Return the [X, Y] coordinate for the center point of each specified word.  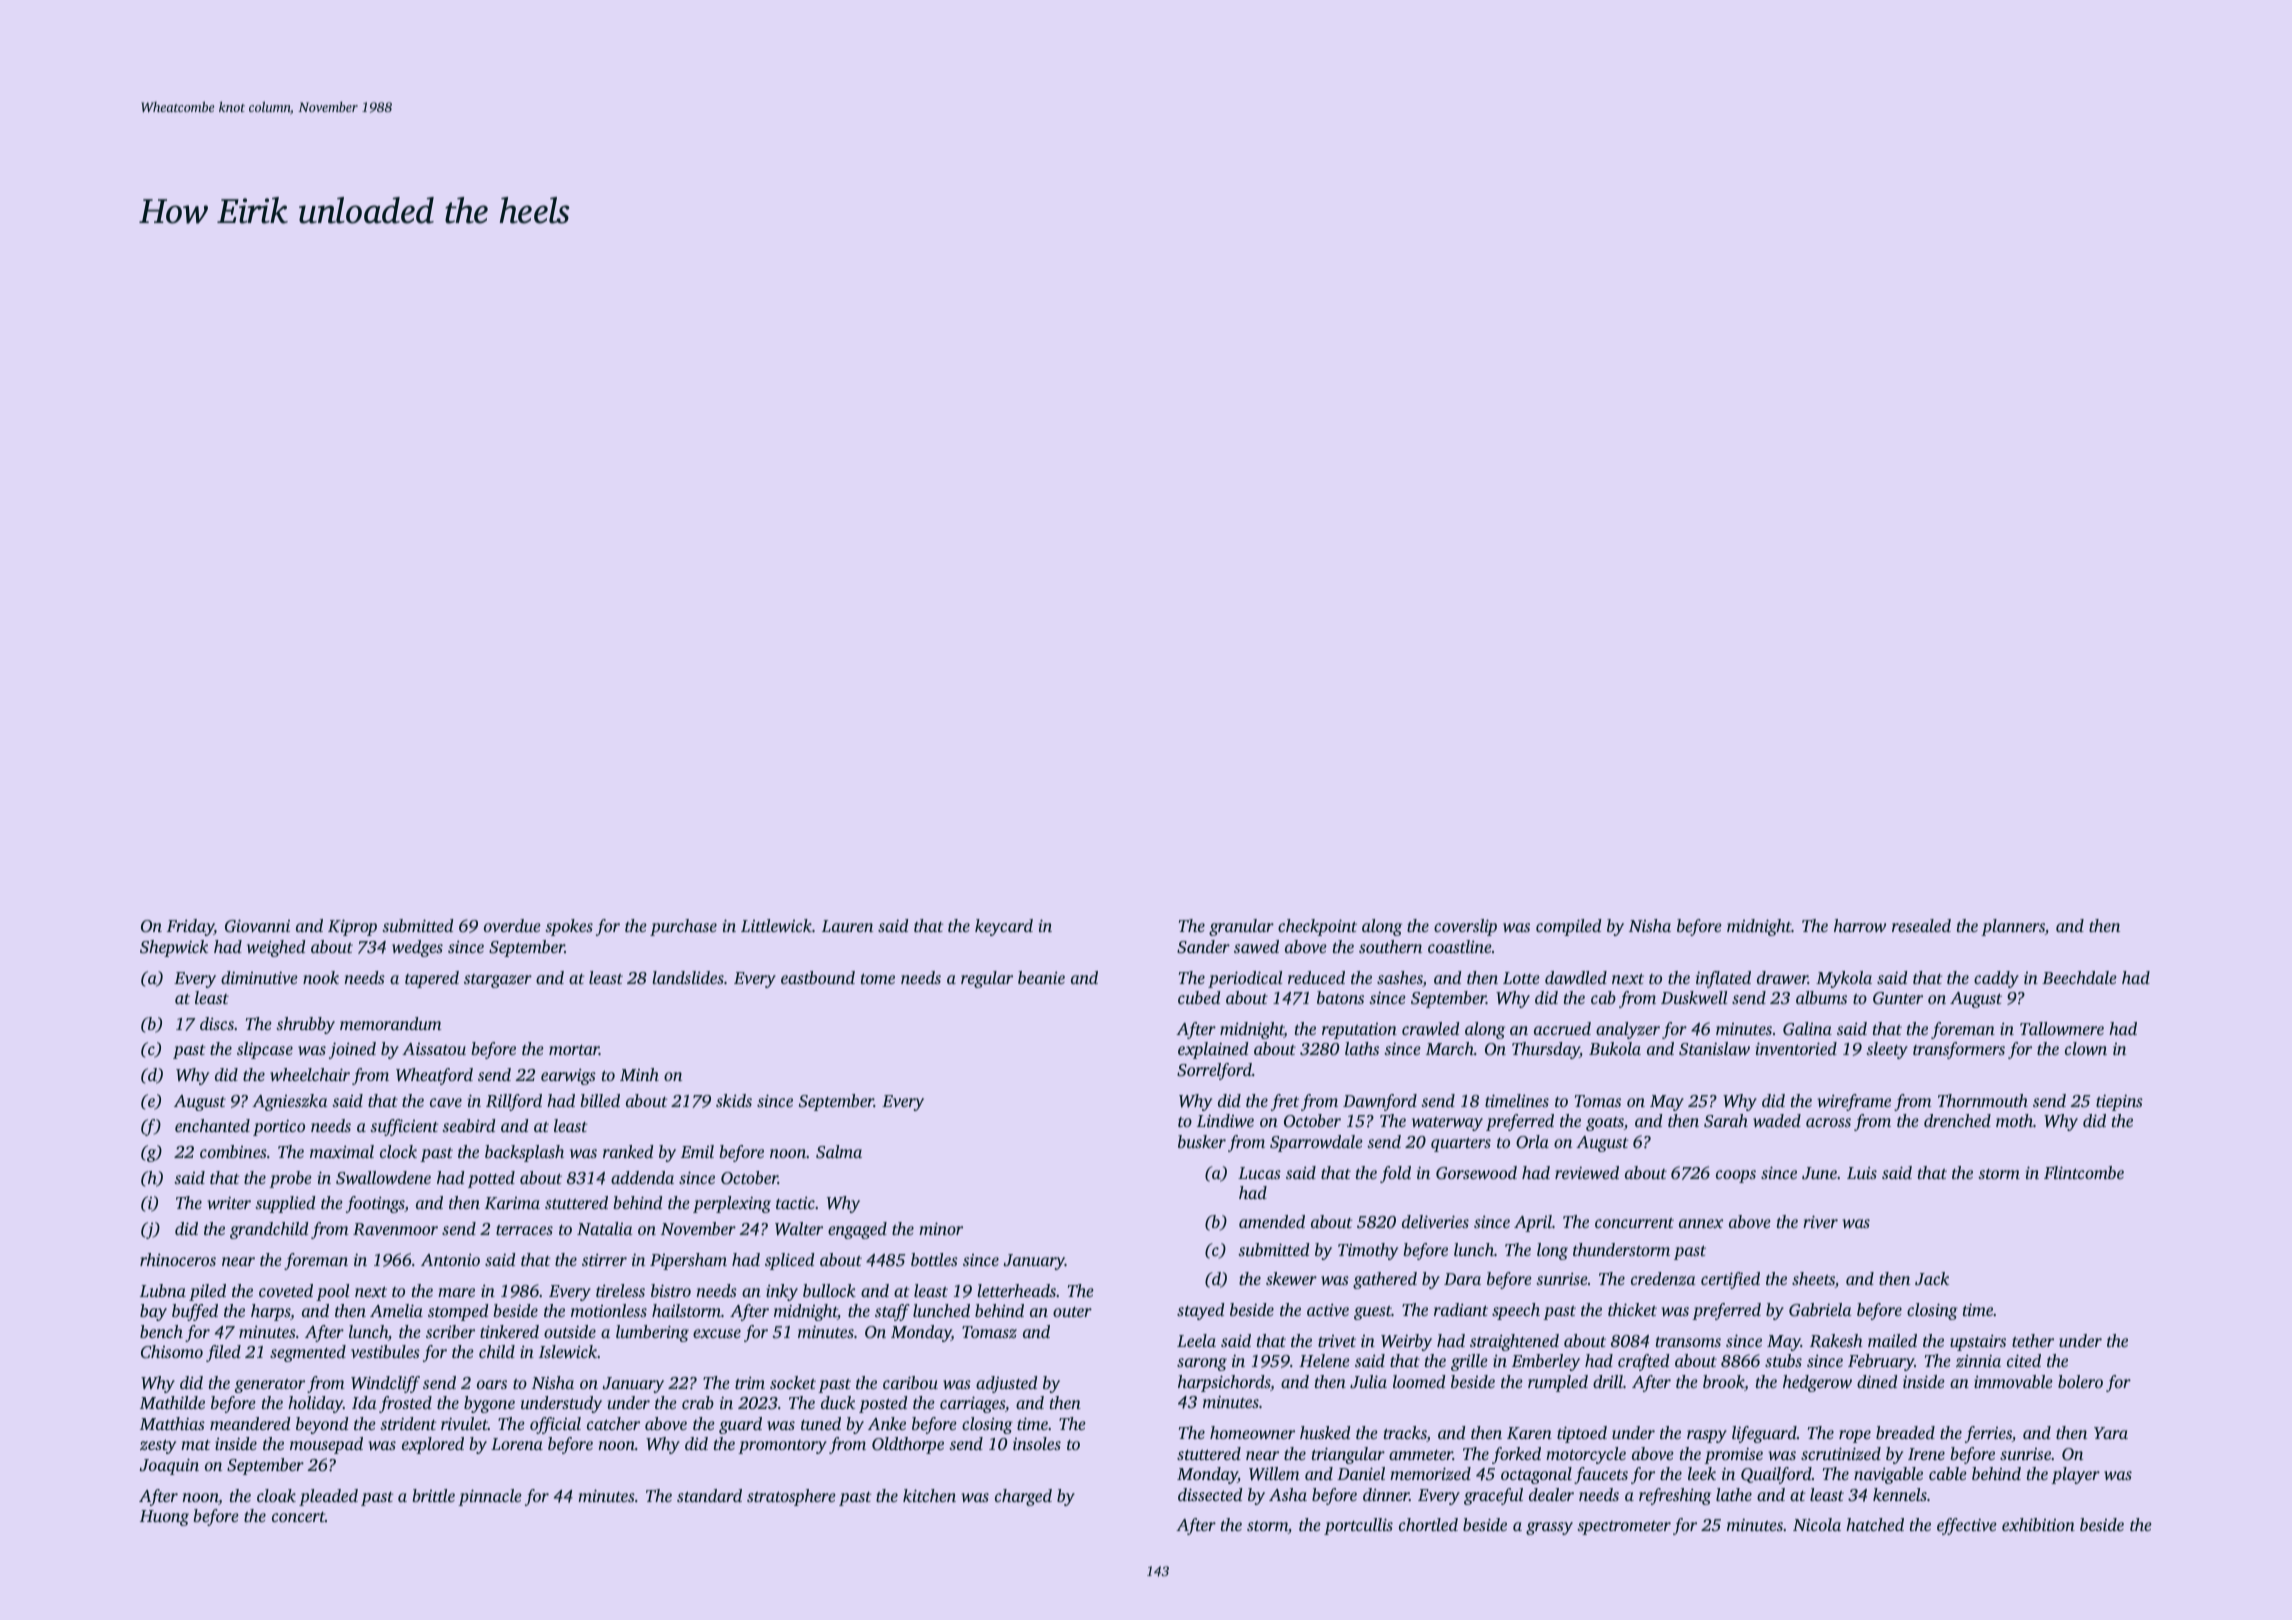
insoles [1037, 1443]
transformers [1959, 1050]
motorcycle [1586, 1455]
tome [878, 979]
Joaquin [169, 1466]
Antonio [450, 1259]
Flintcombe [2084, 1172]
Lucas [1259, 1173]
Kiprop [352, 927]
